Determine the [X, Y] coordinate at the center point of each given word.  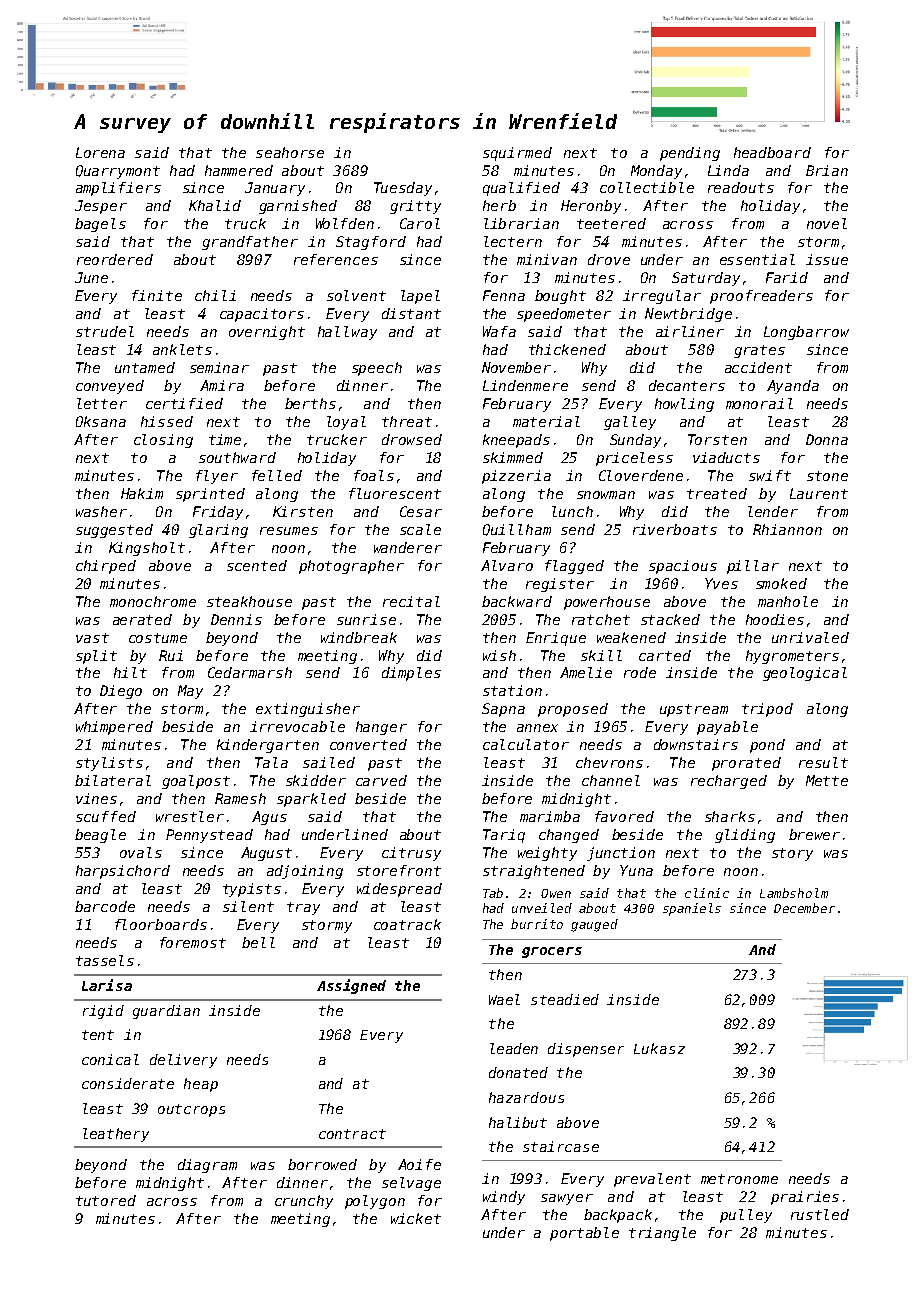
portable [584, 1234]
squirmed [517, 154]
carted [665, 655]
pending [690, 154]
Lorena [100, 152]
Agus [269, 818]
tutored [106, 1200]
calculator [526, 744]
